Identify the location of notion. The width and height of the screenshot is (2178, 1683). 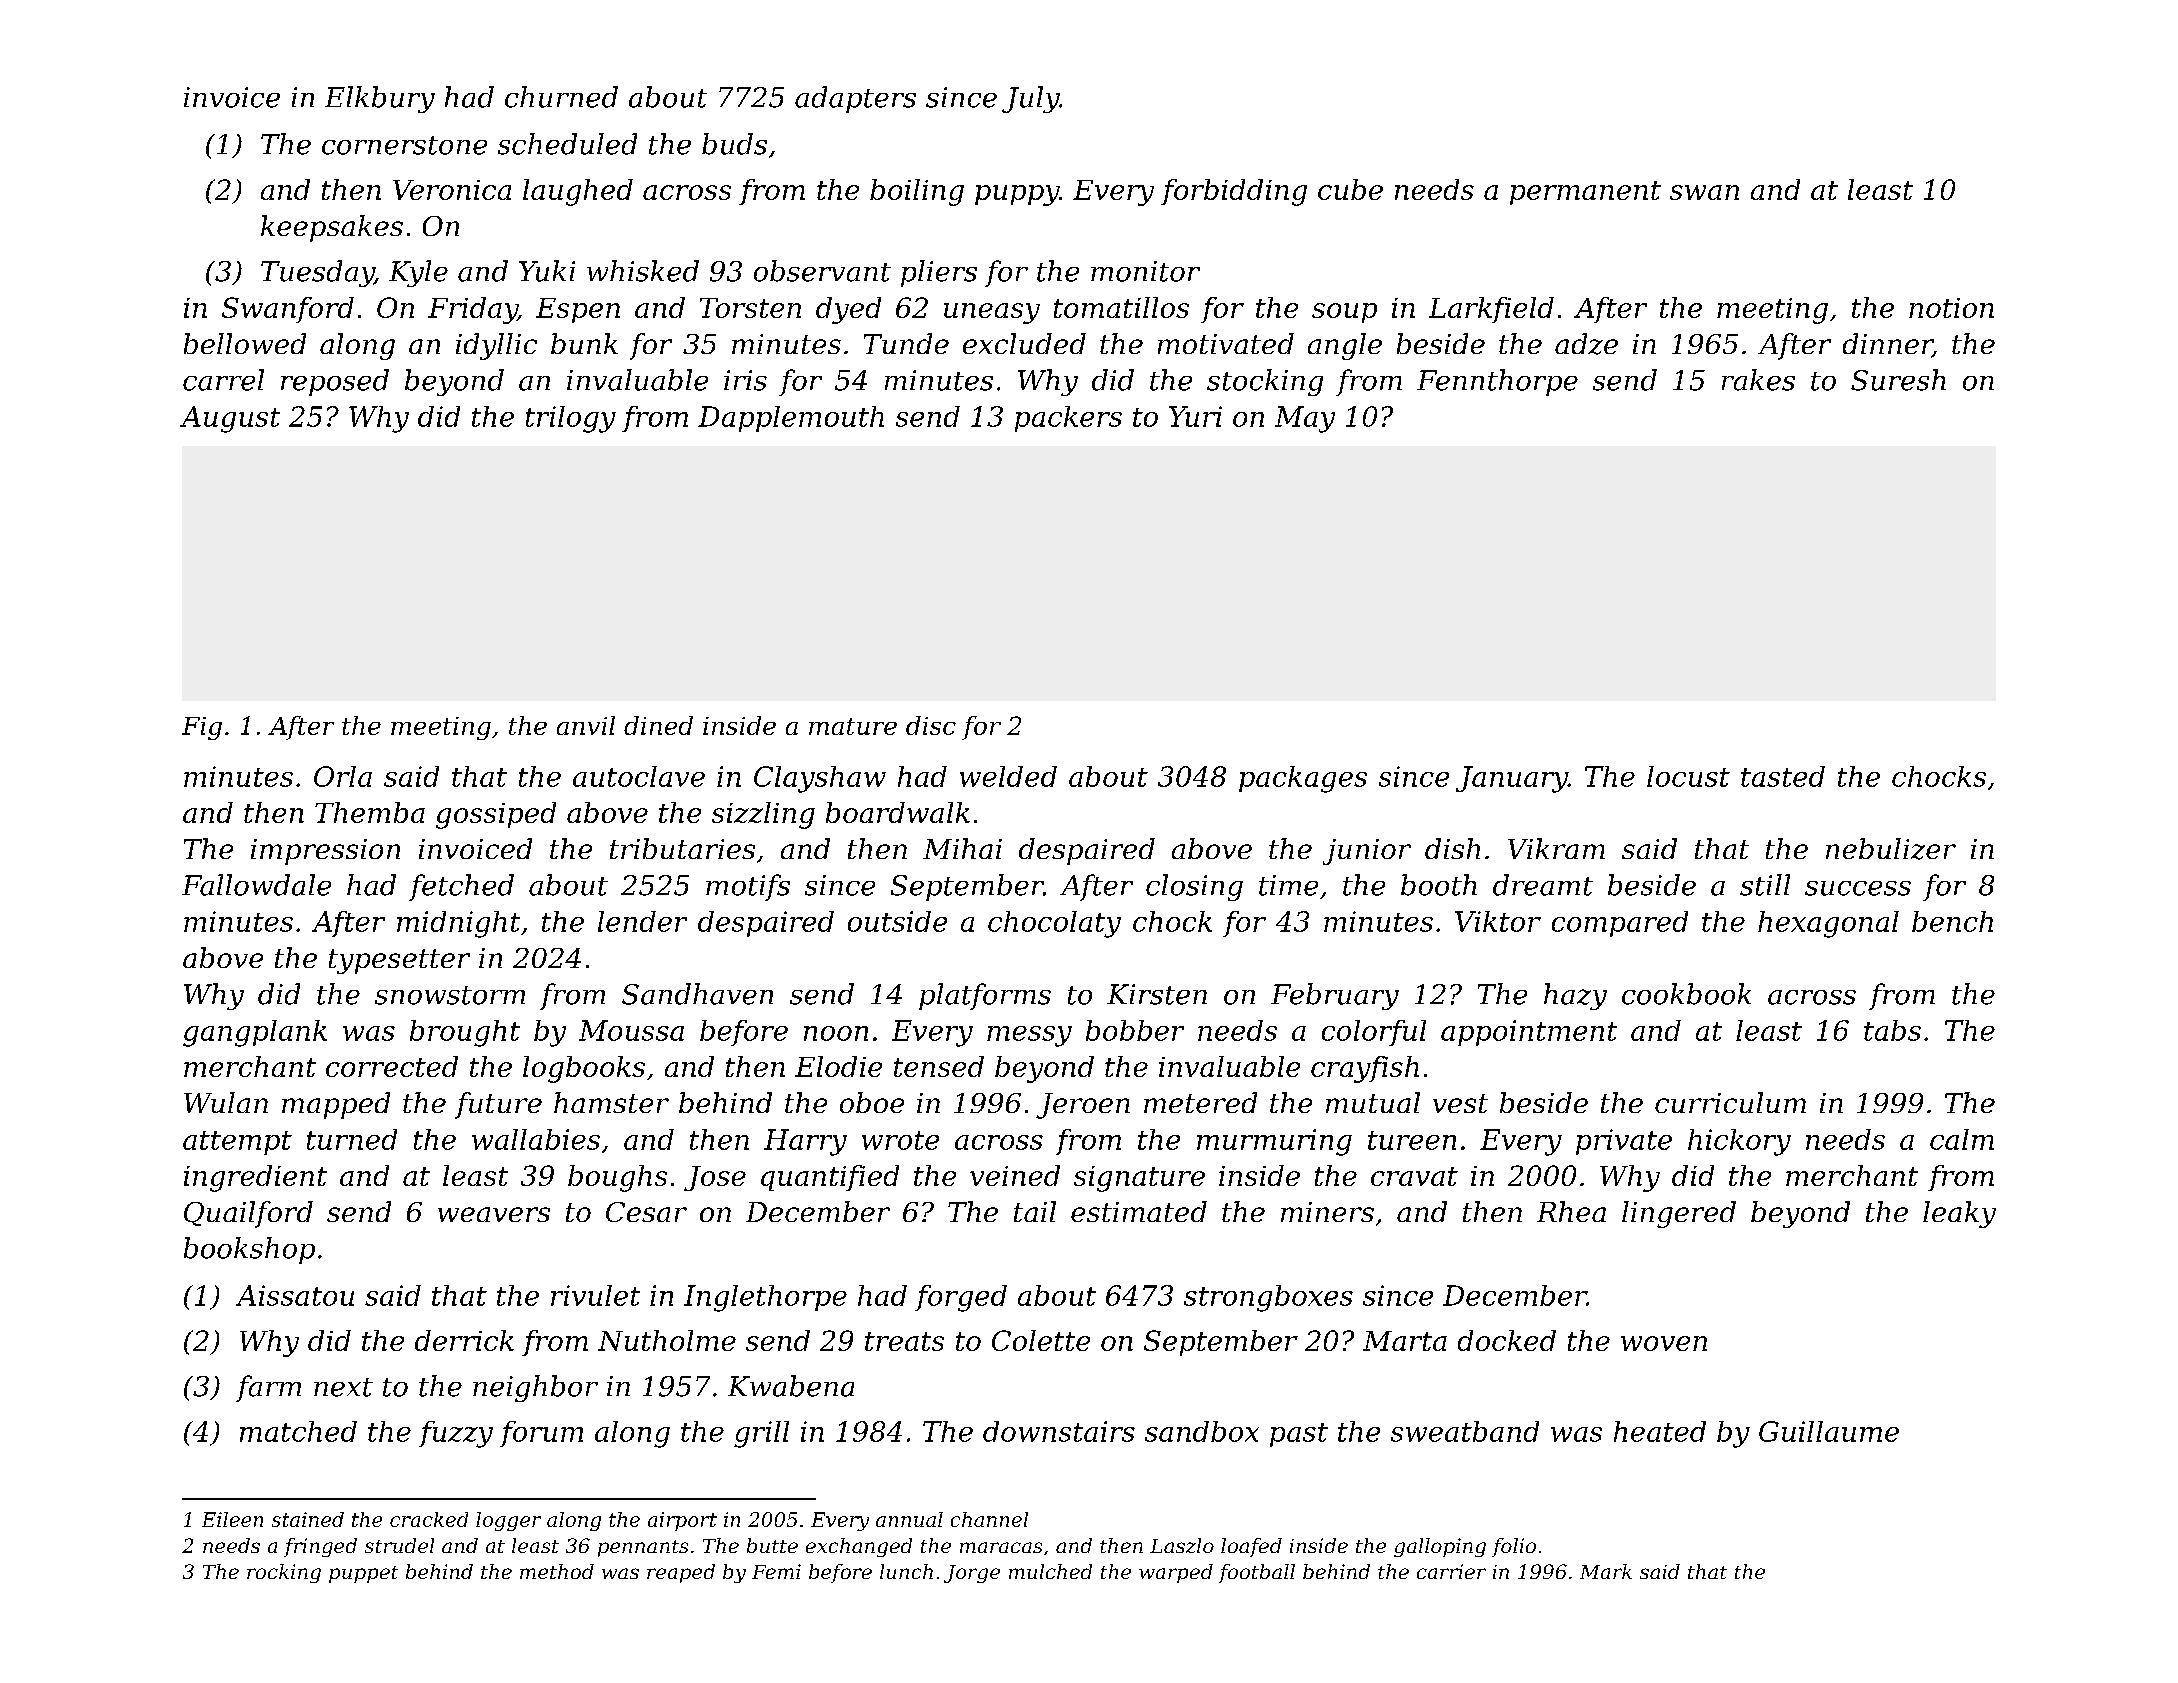
(1951, 308).
